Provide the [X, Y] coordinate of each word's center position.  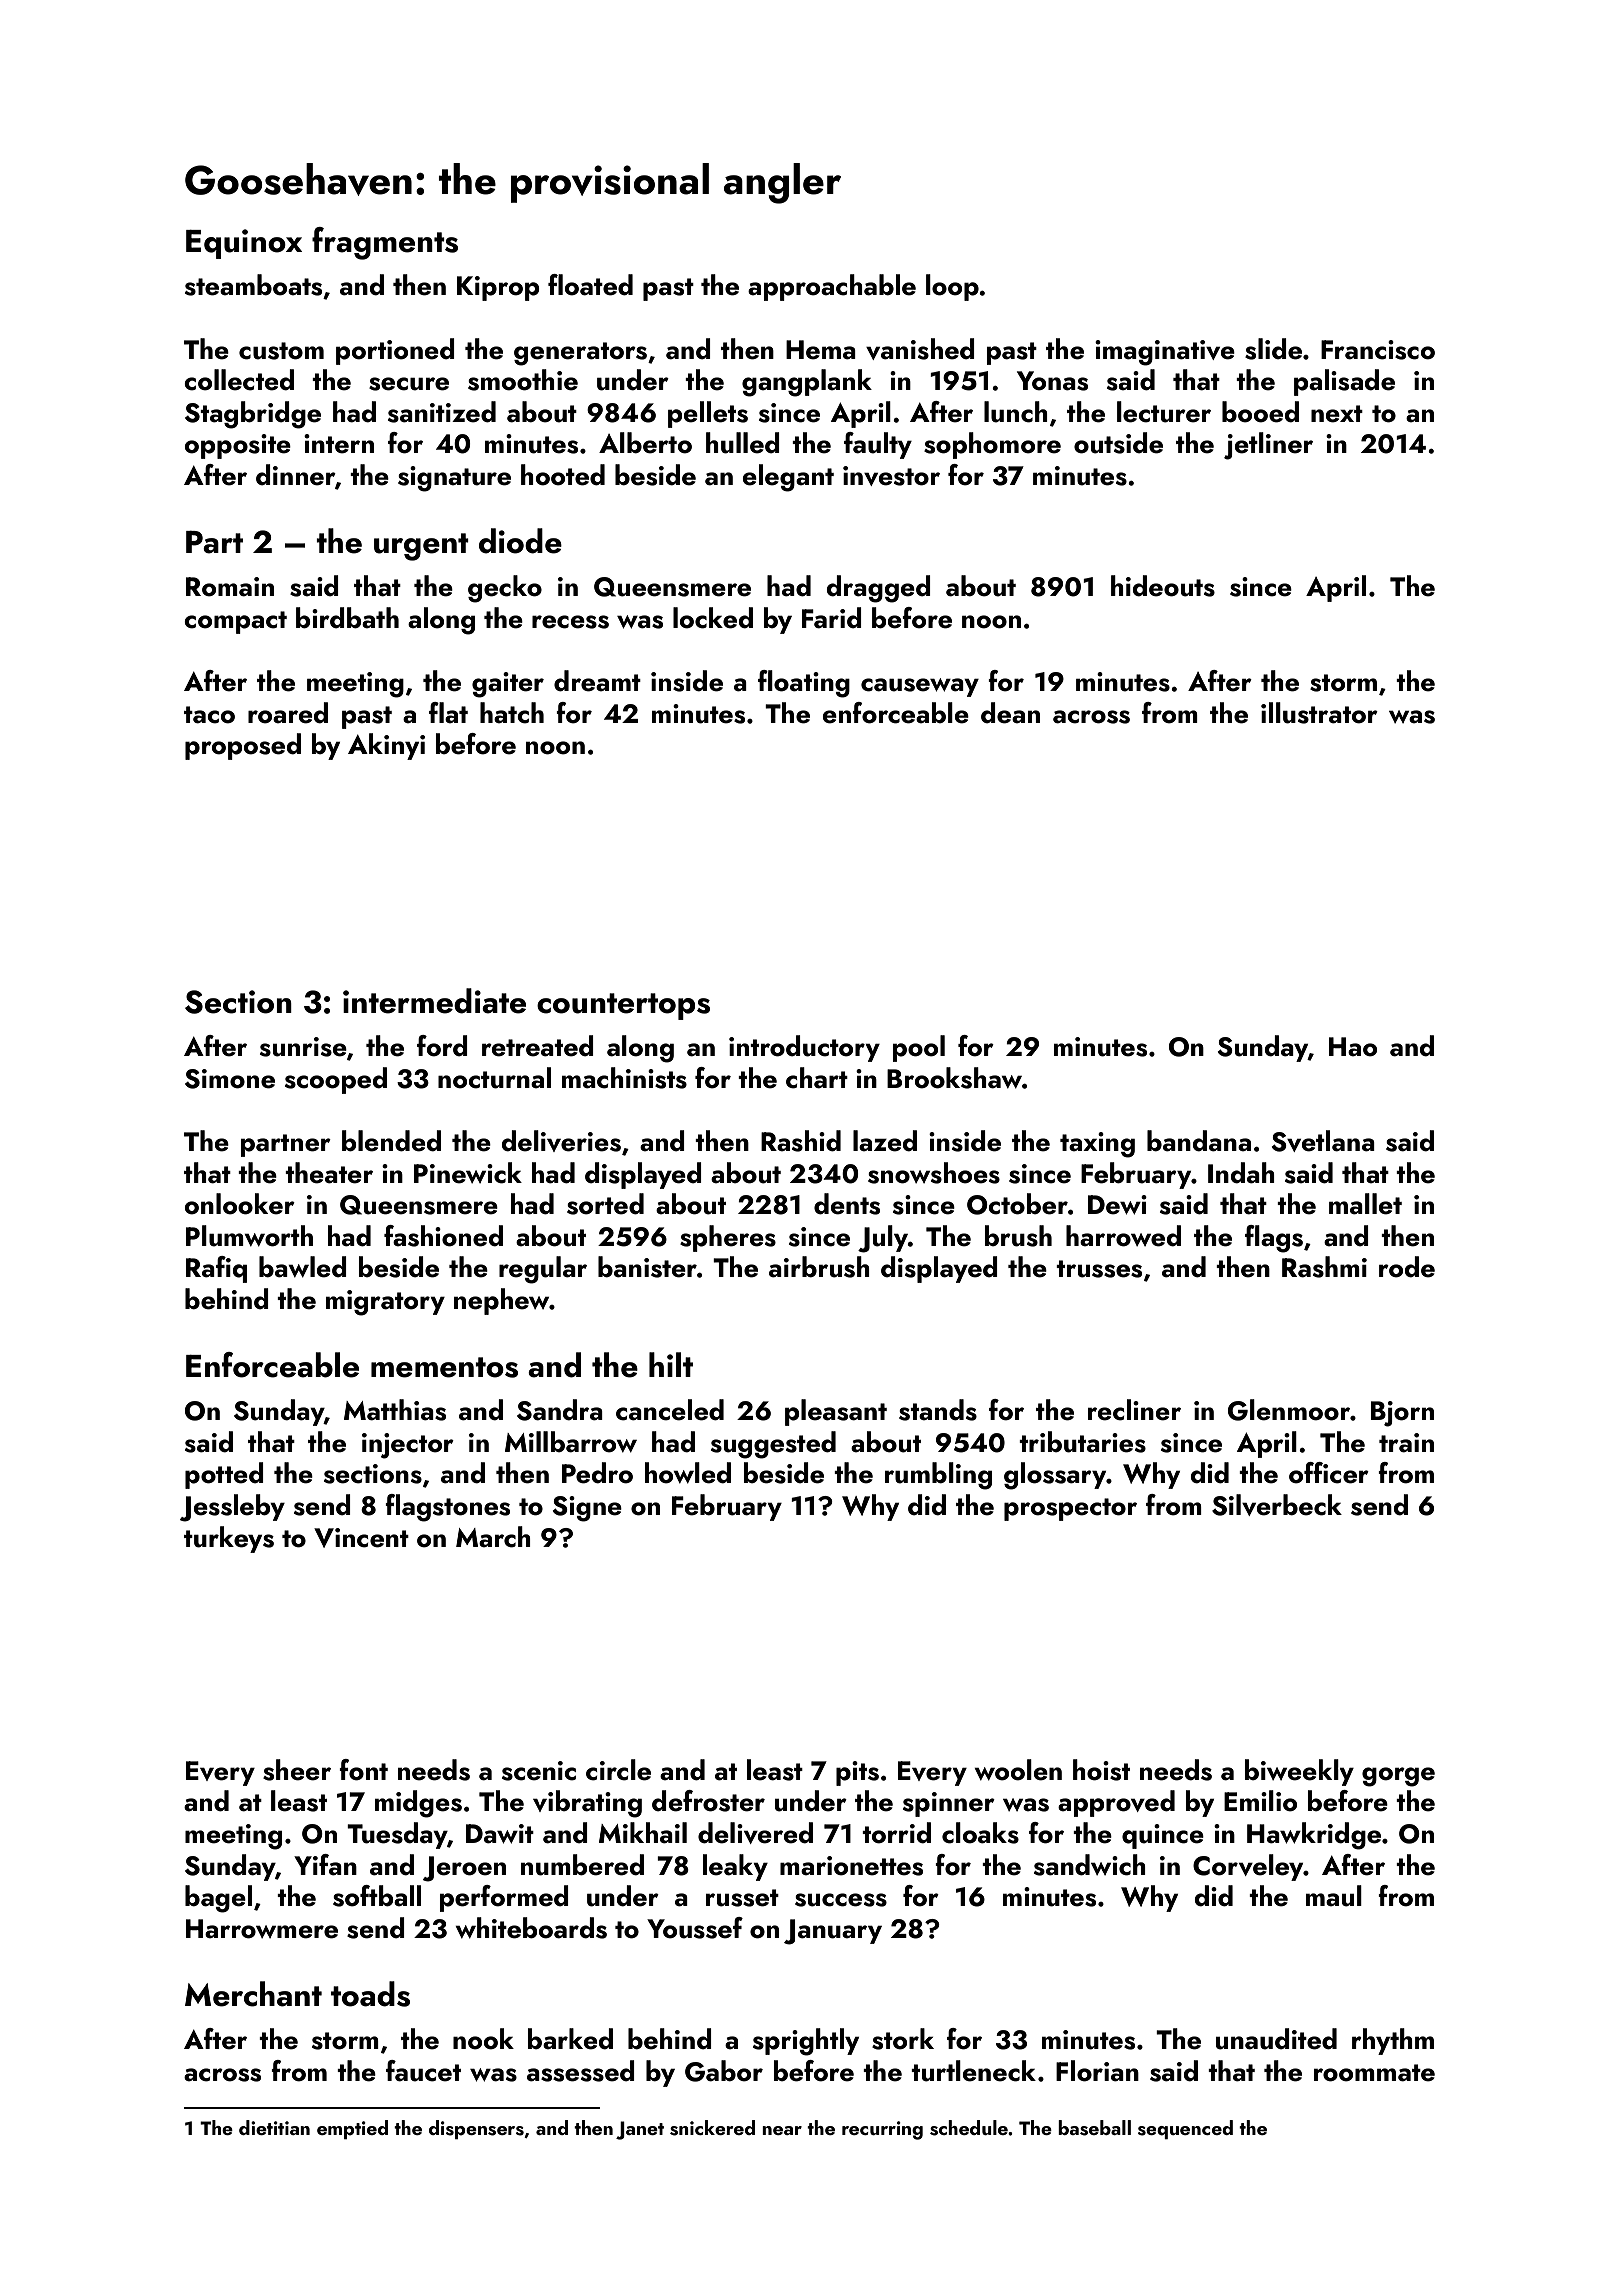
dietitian [274, 2127]
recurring [882, 2130]
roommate [1374, 2073]
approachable [832, 287]
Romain [230, 587]
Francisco [1378, 350]
